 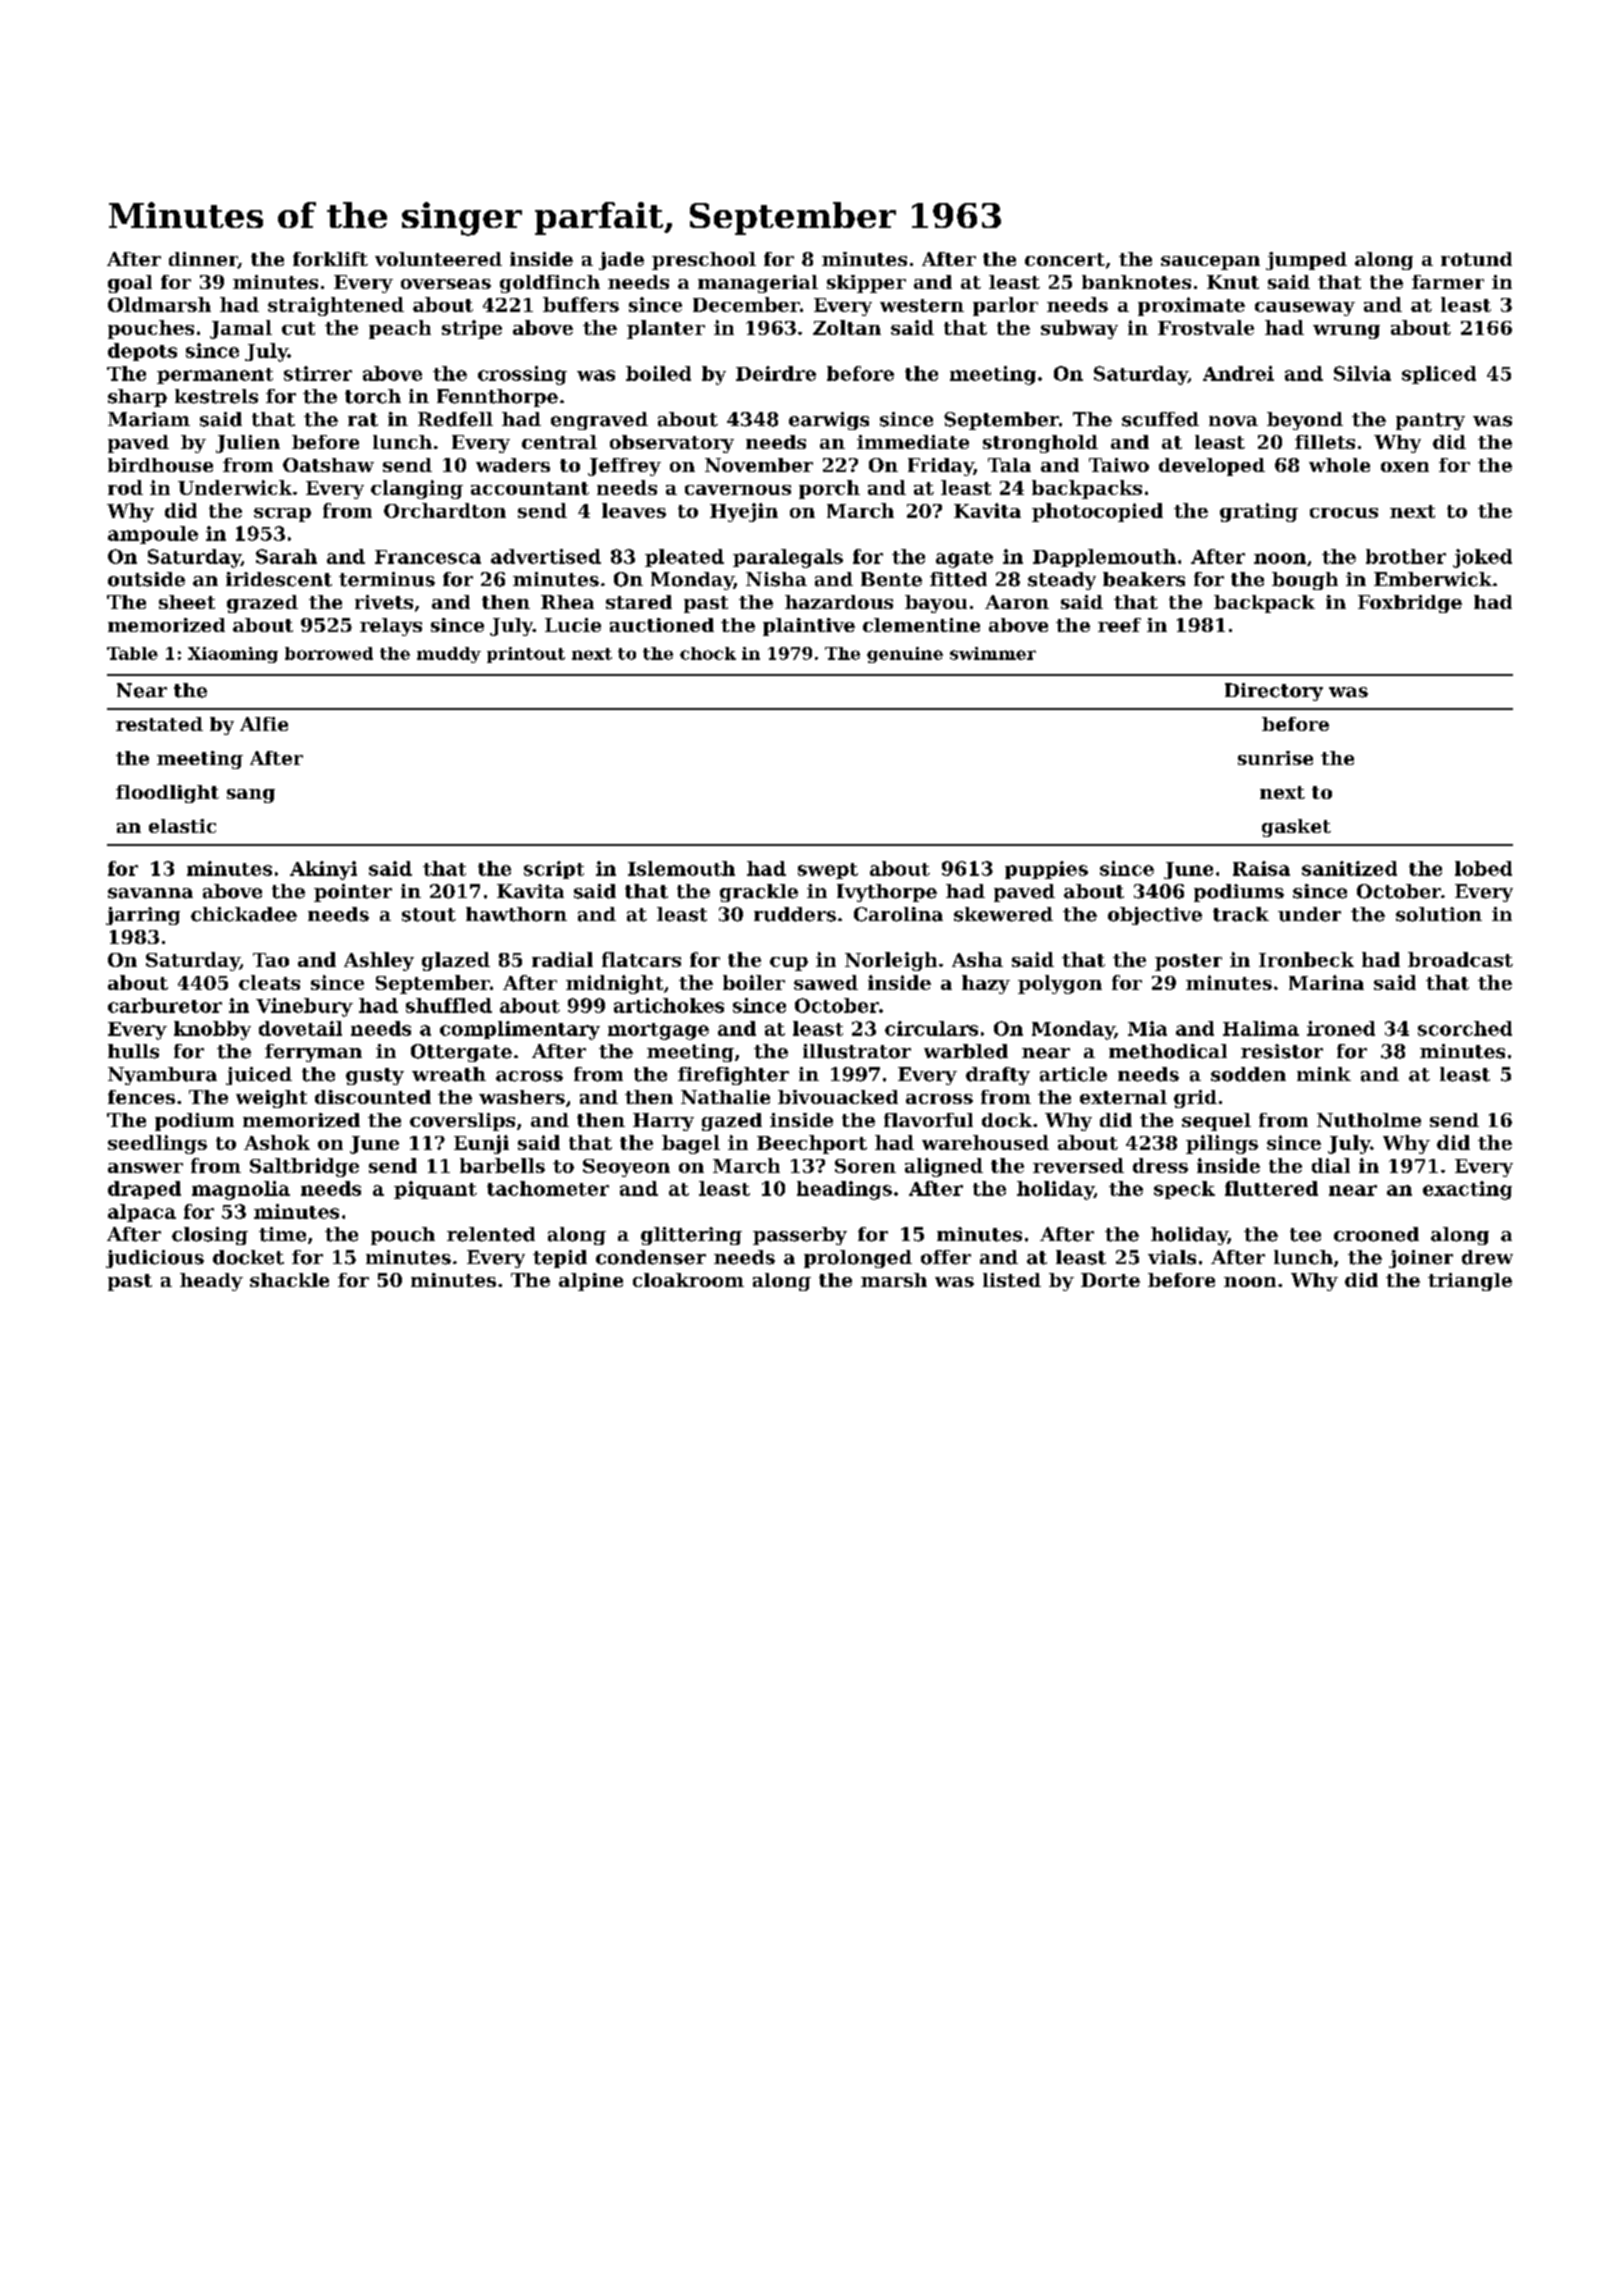 I want to click on heady, so click(x=211, y=1282).
